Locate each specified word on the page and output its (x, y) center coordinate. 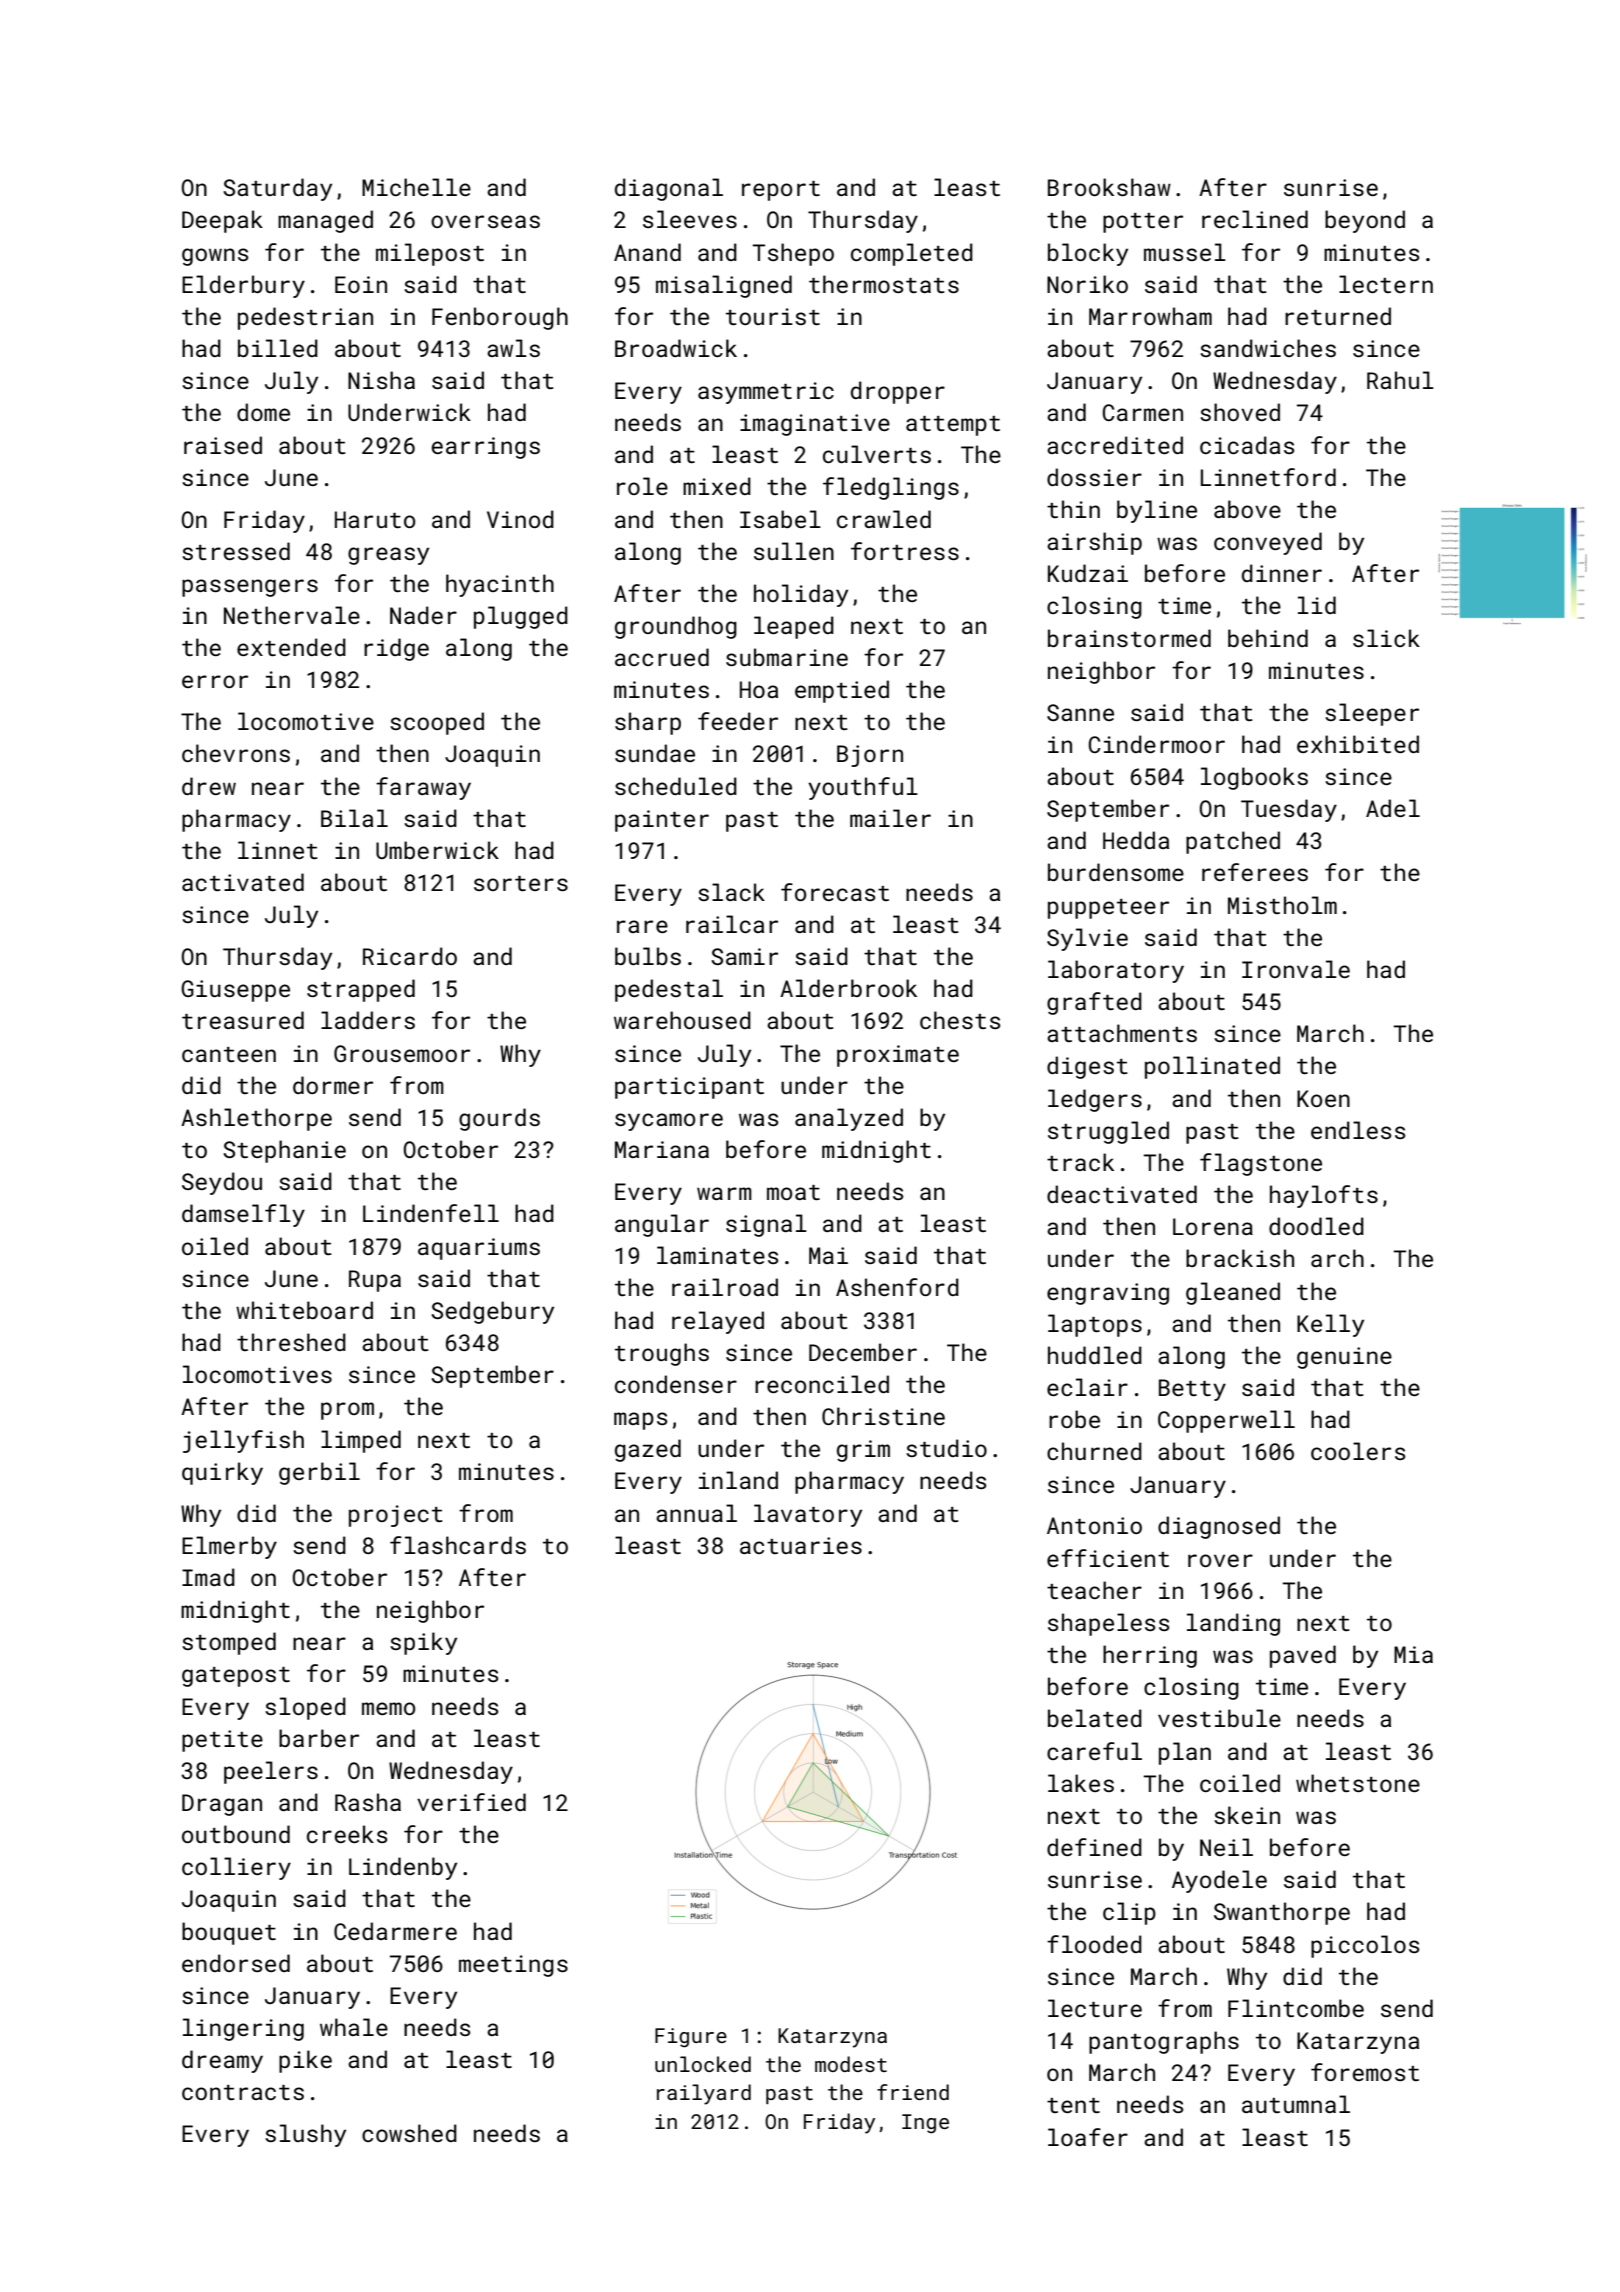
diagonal (669, 189)
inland (738, 1480)
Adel (1393, 808)
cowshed (409, 2133)
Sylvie (1087, 939)
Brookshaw (1109, 187)
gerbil (319, 1473)
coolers (1358, 1451)
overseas (485, 221)
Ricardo (410, 956)
